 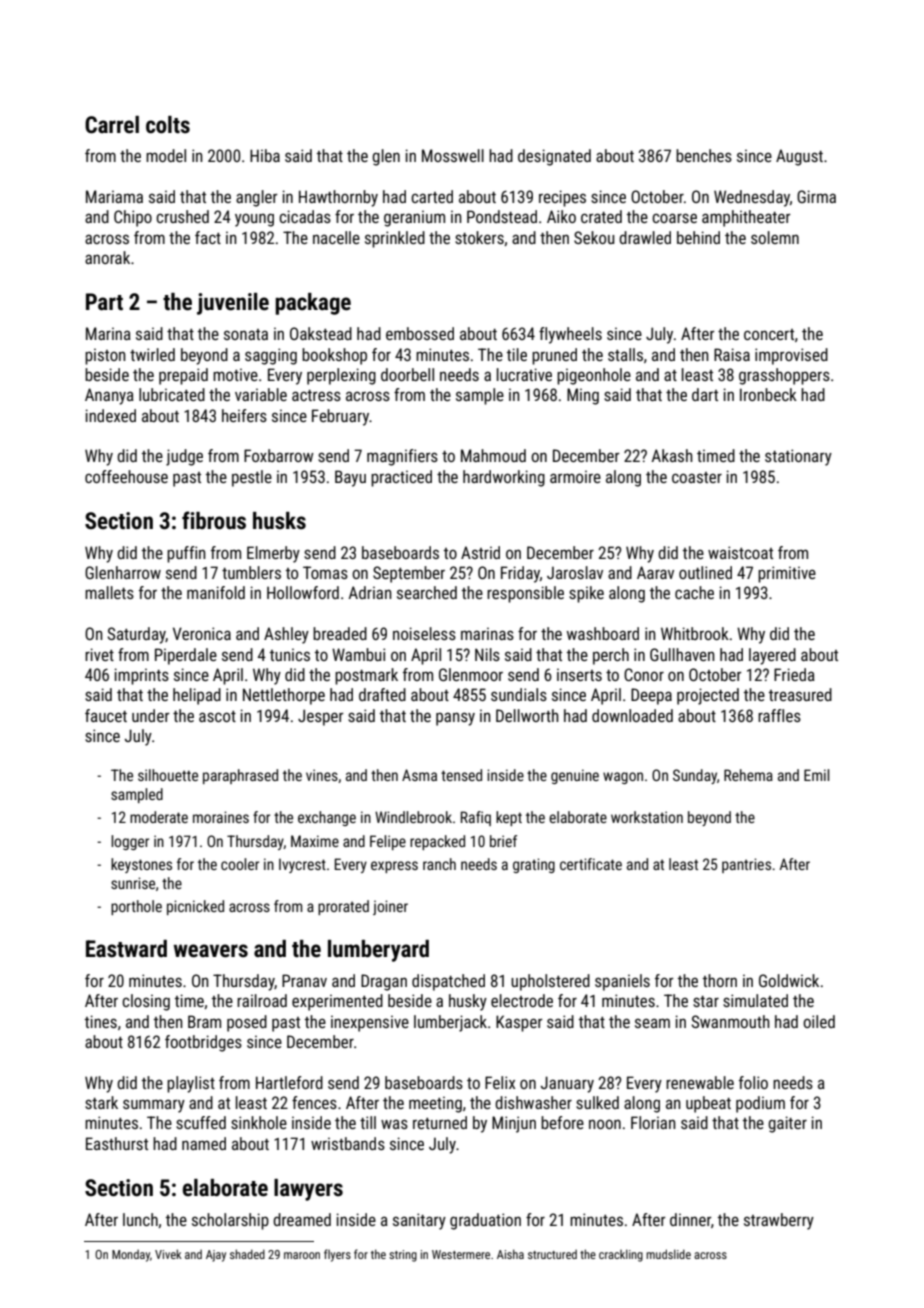 What do you see at coordinates (746, 865) in the screenshot?
I see `pantries` at bounding box center [746, 865].
